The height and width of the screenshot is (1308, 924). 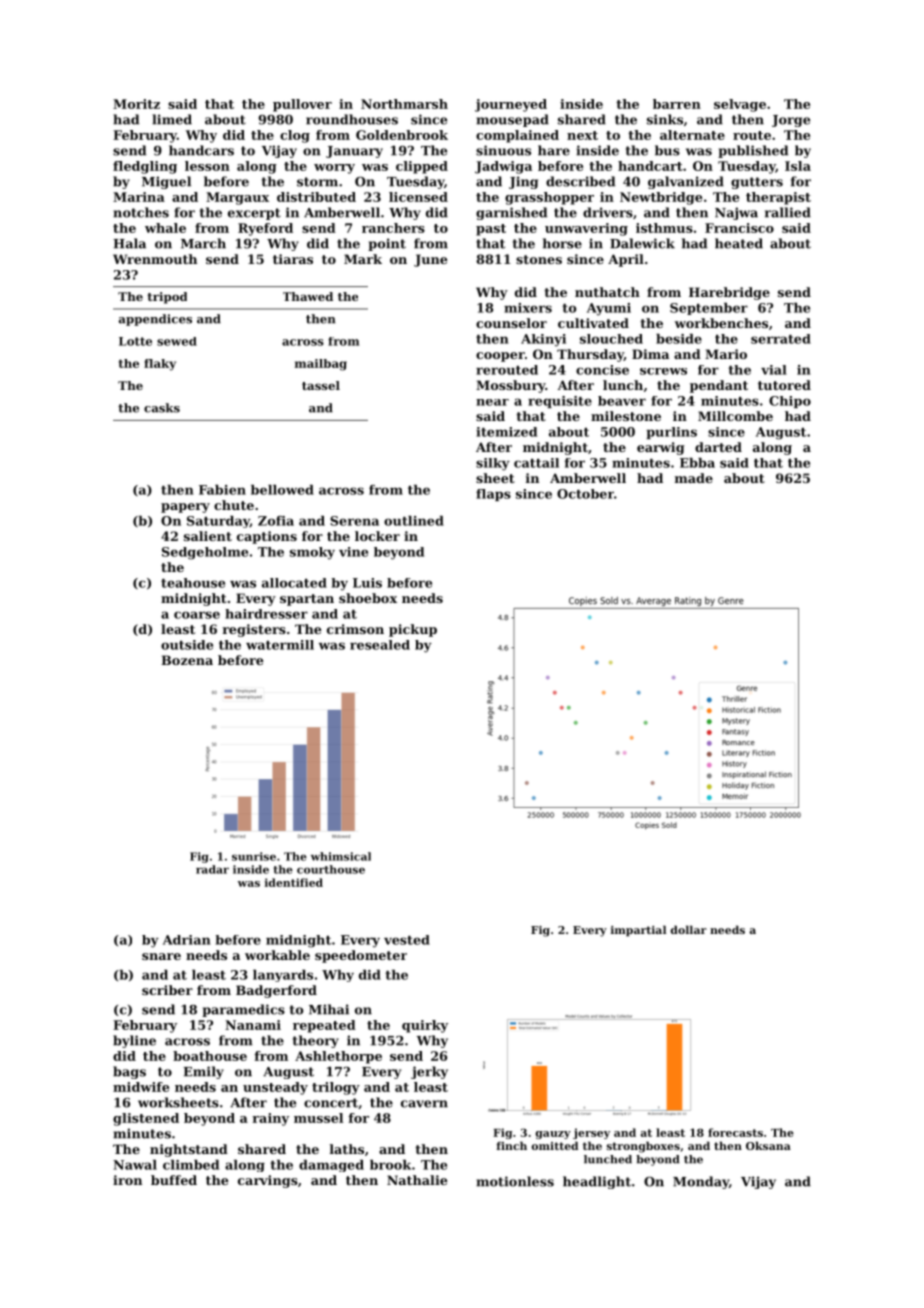 What do you see at coordinates (597, 1182) in the screenshot?
I see `headlight` at bounding box center [597, 1182].
